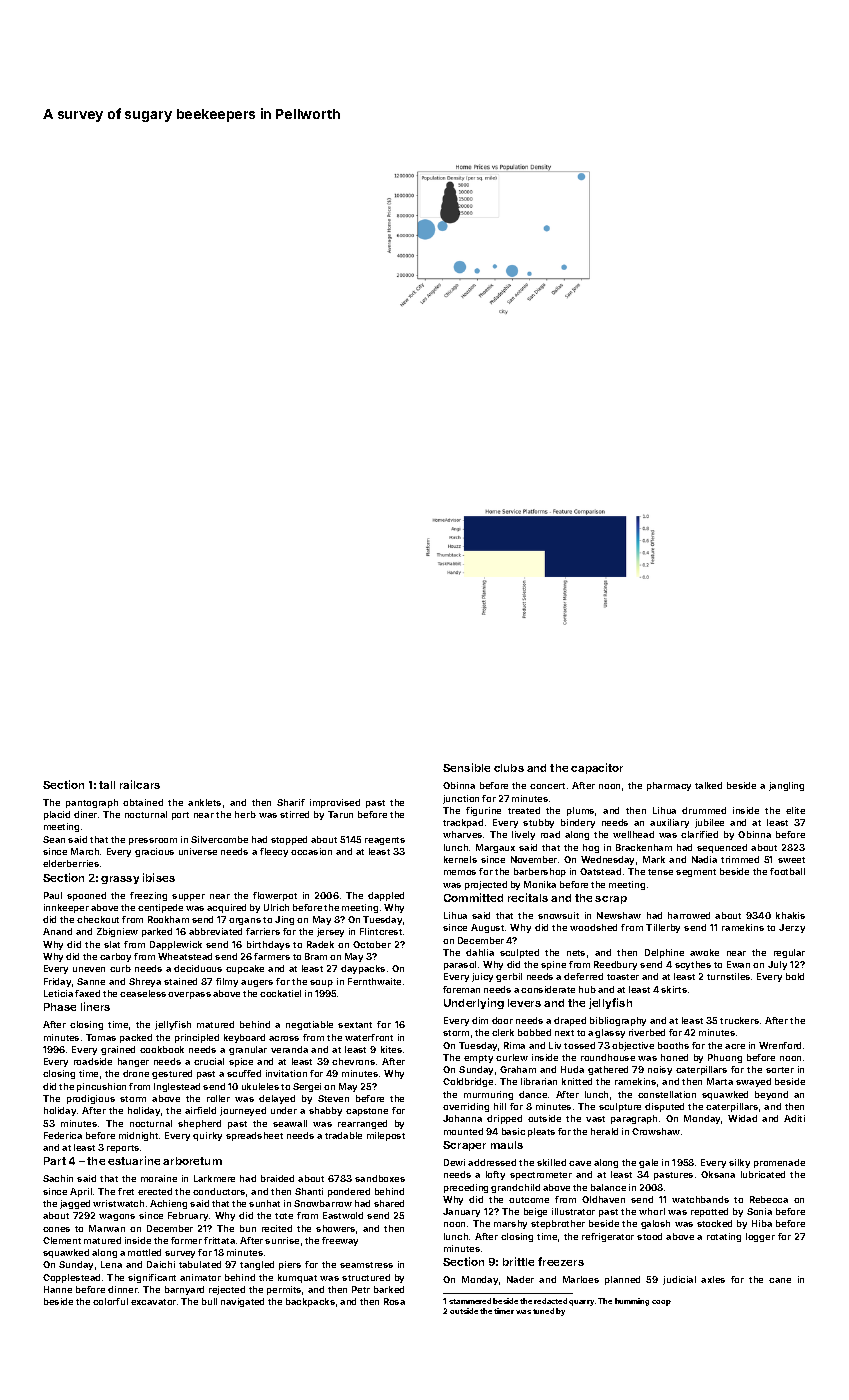 The width and height of the screenshot is (849, 1400). What do you see at coordinates (578, 823) in the screenshot?
I see `bindery` at bounding box center [578, 823].
